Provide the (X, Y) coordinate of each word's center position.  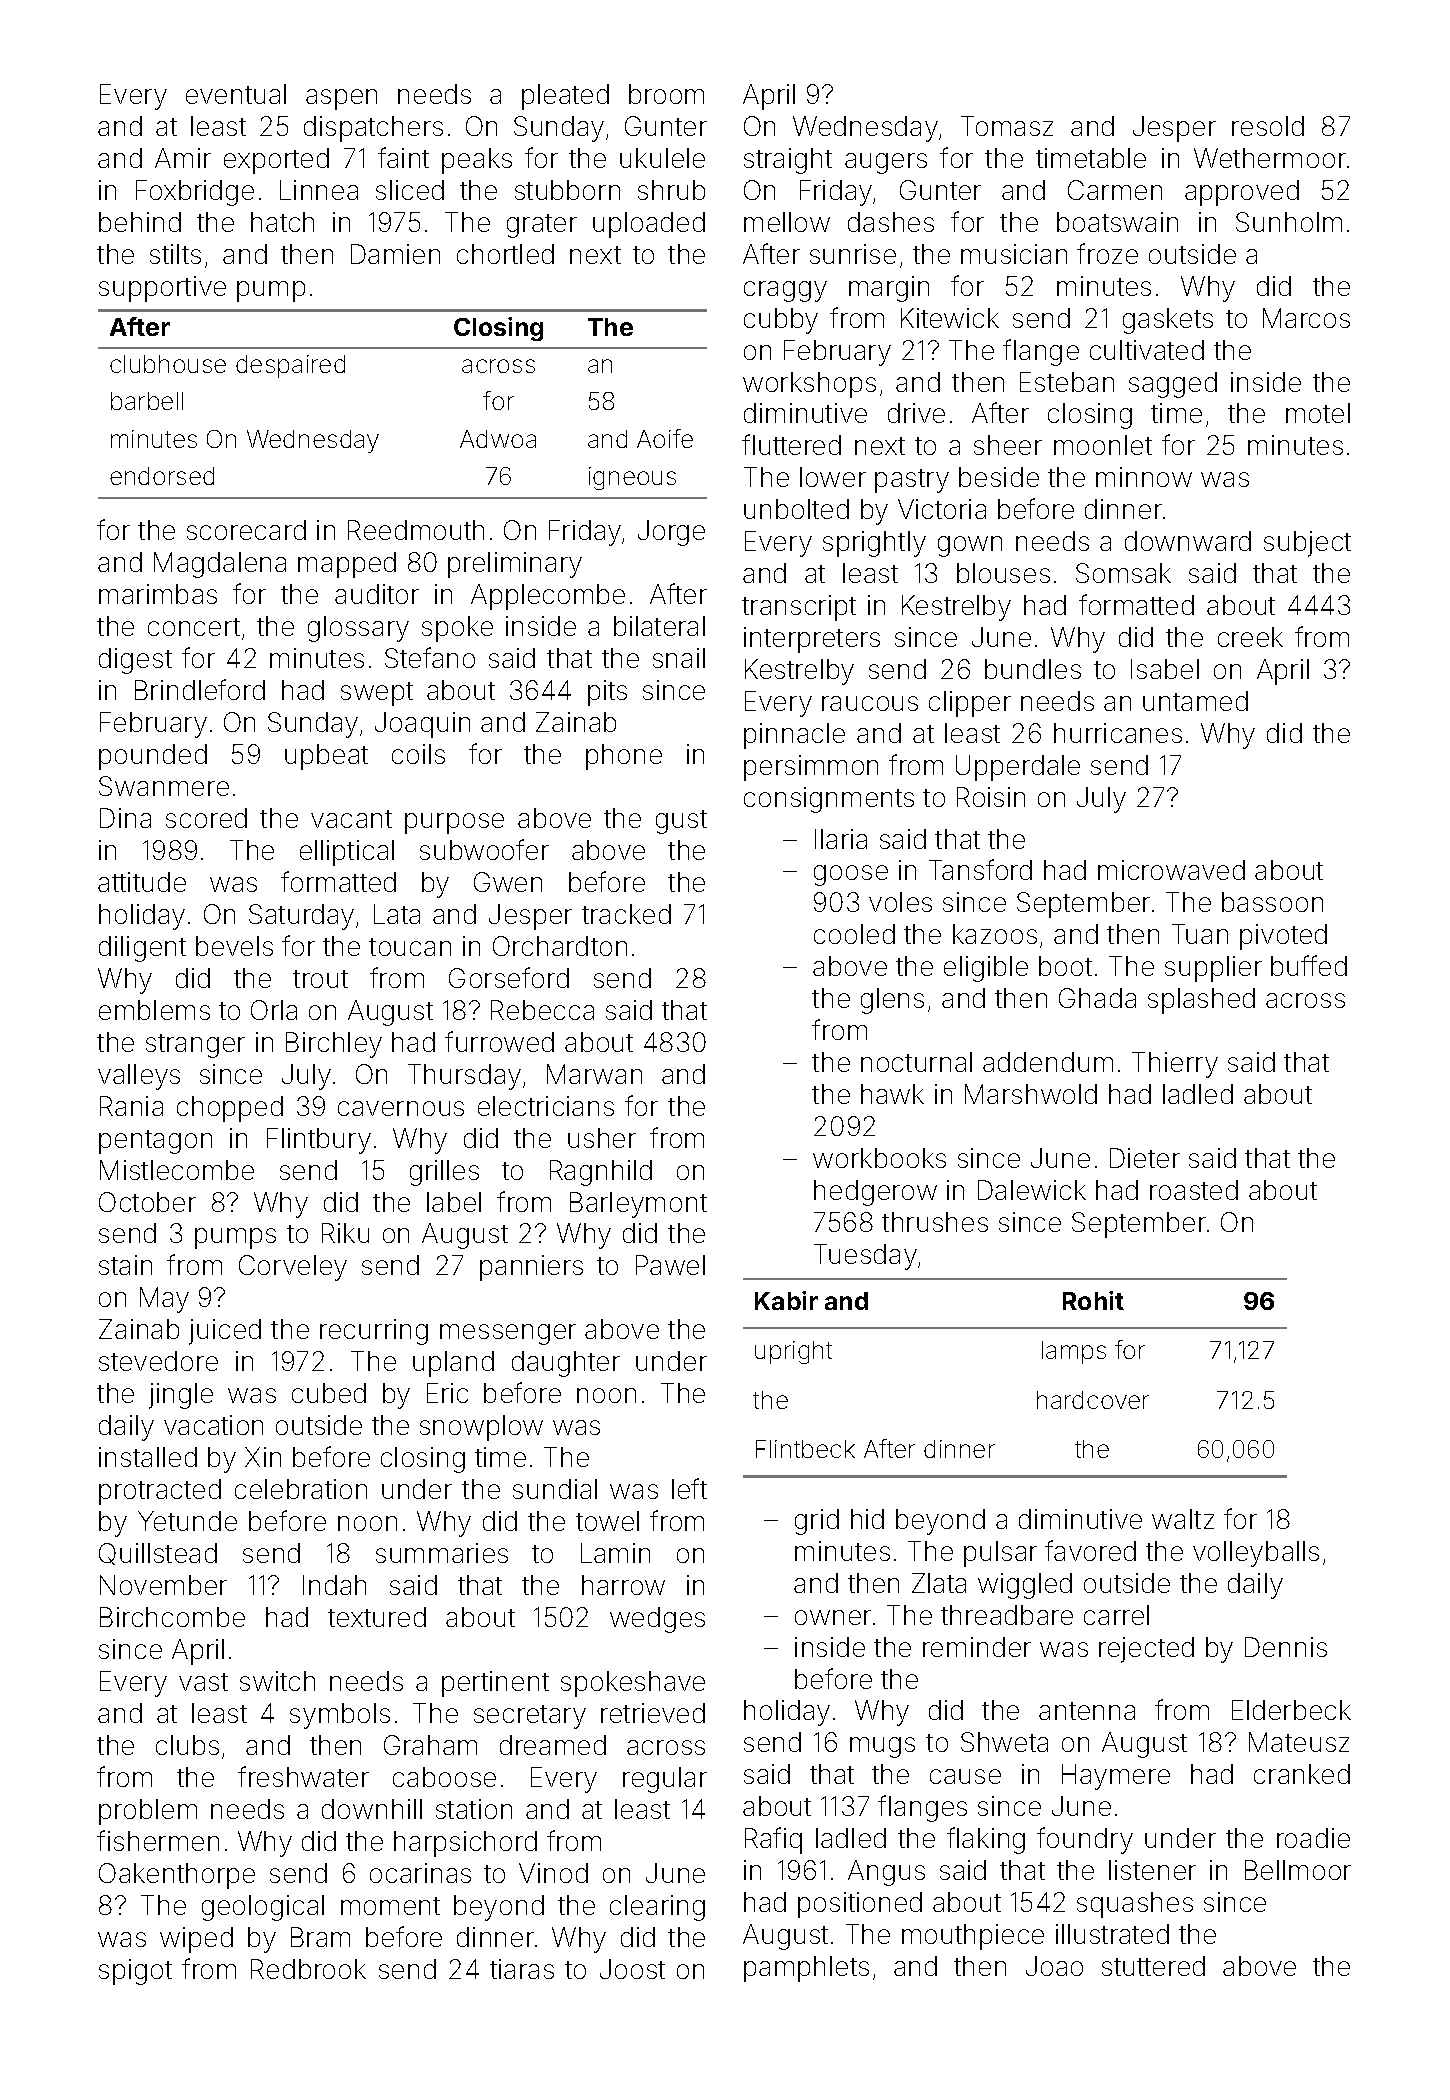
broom (666, 94)
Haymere (1116, 1777)
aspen (341, 99)
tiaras (522, 1969)
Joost (632, 1969)
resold (1268, 126)
